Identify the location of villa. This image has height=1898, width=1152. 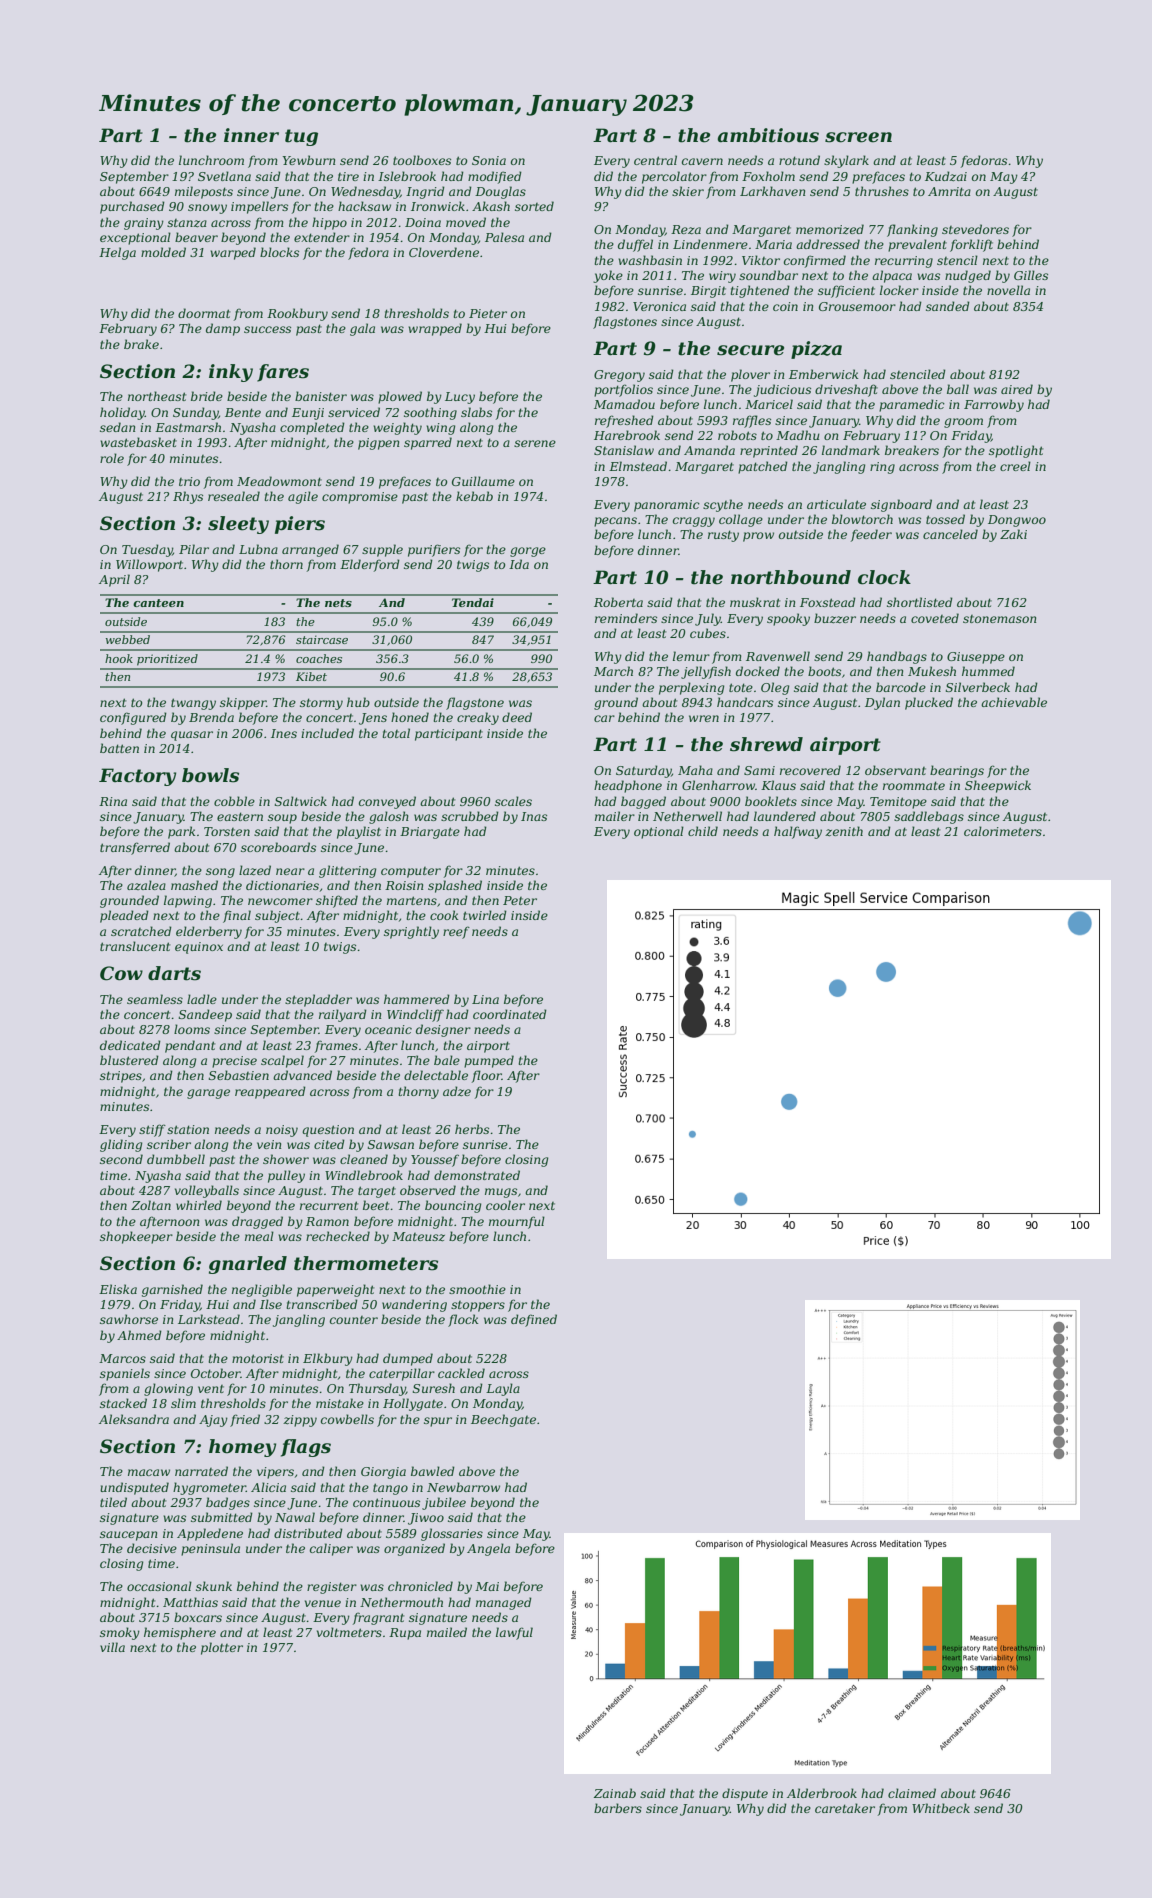
(112, 1647).
